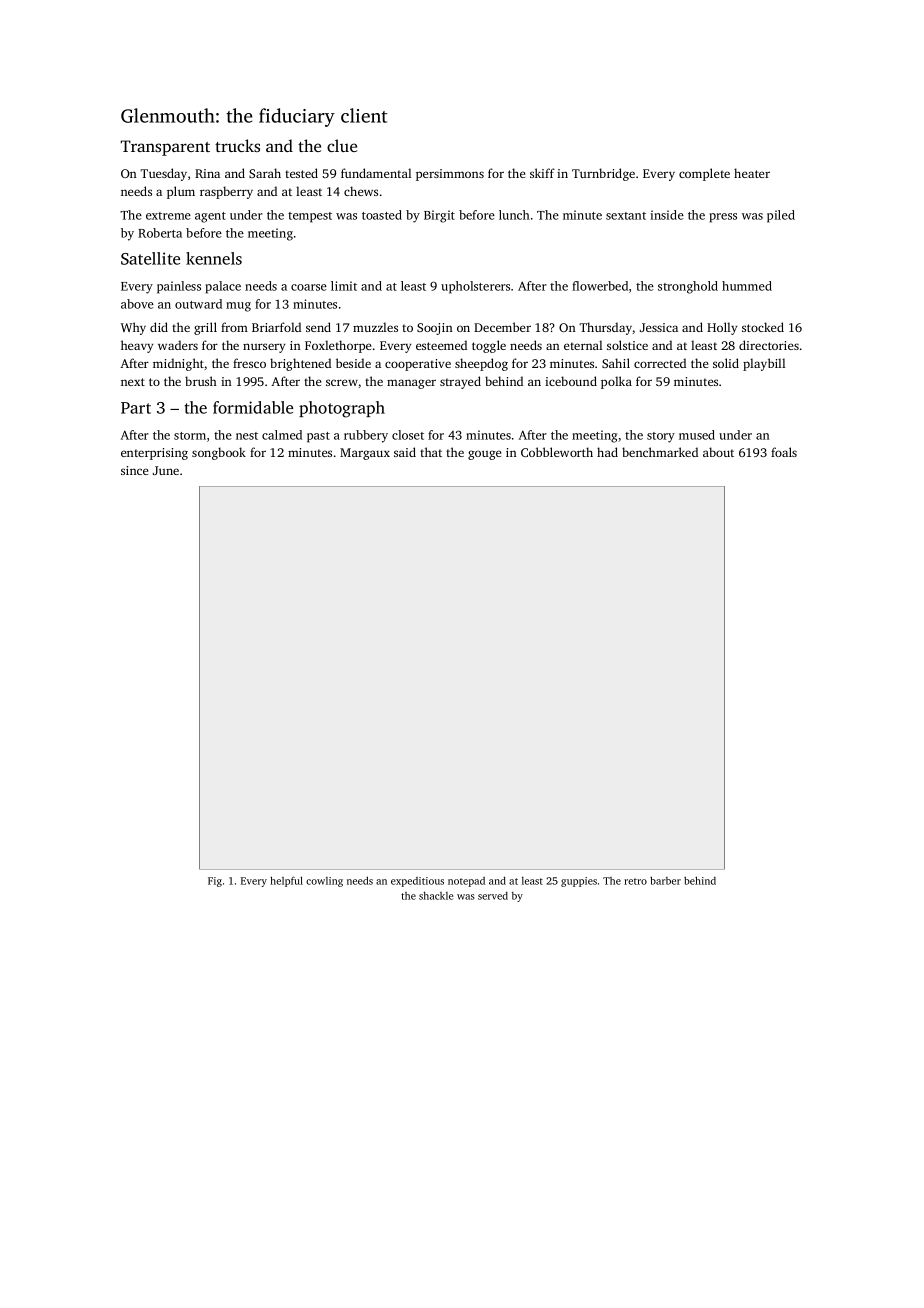 This screenshot has height=1308, width=924. I want to click on foals, so click(784, 452).
